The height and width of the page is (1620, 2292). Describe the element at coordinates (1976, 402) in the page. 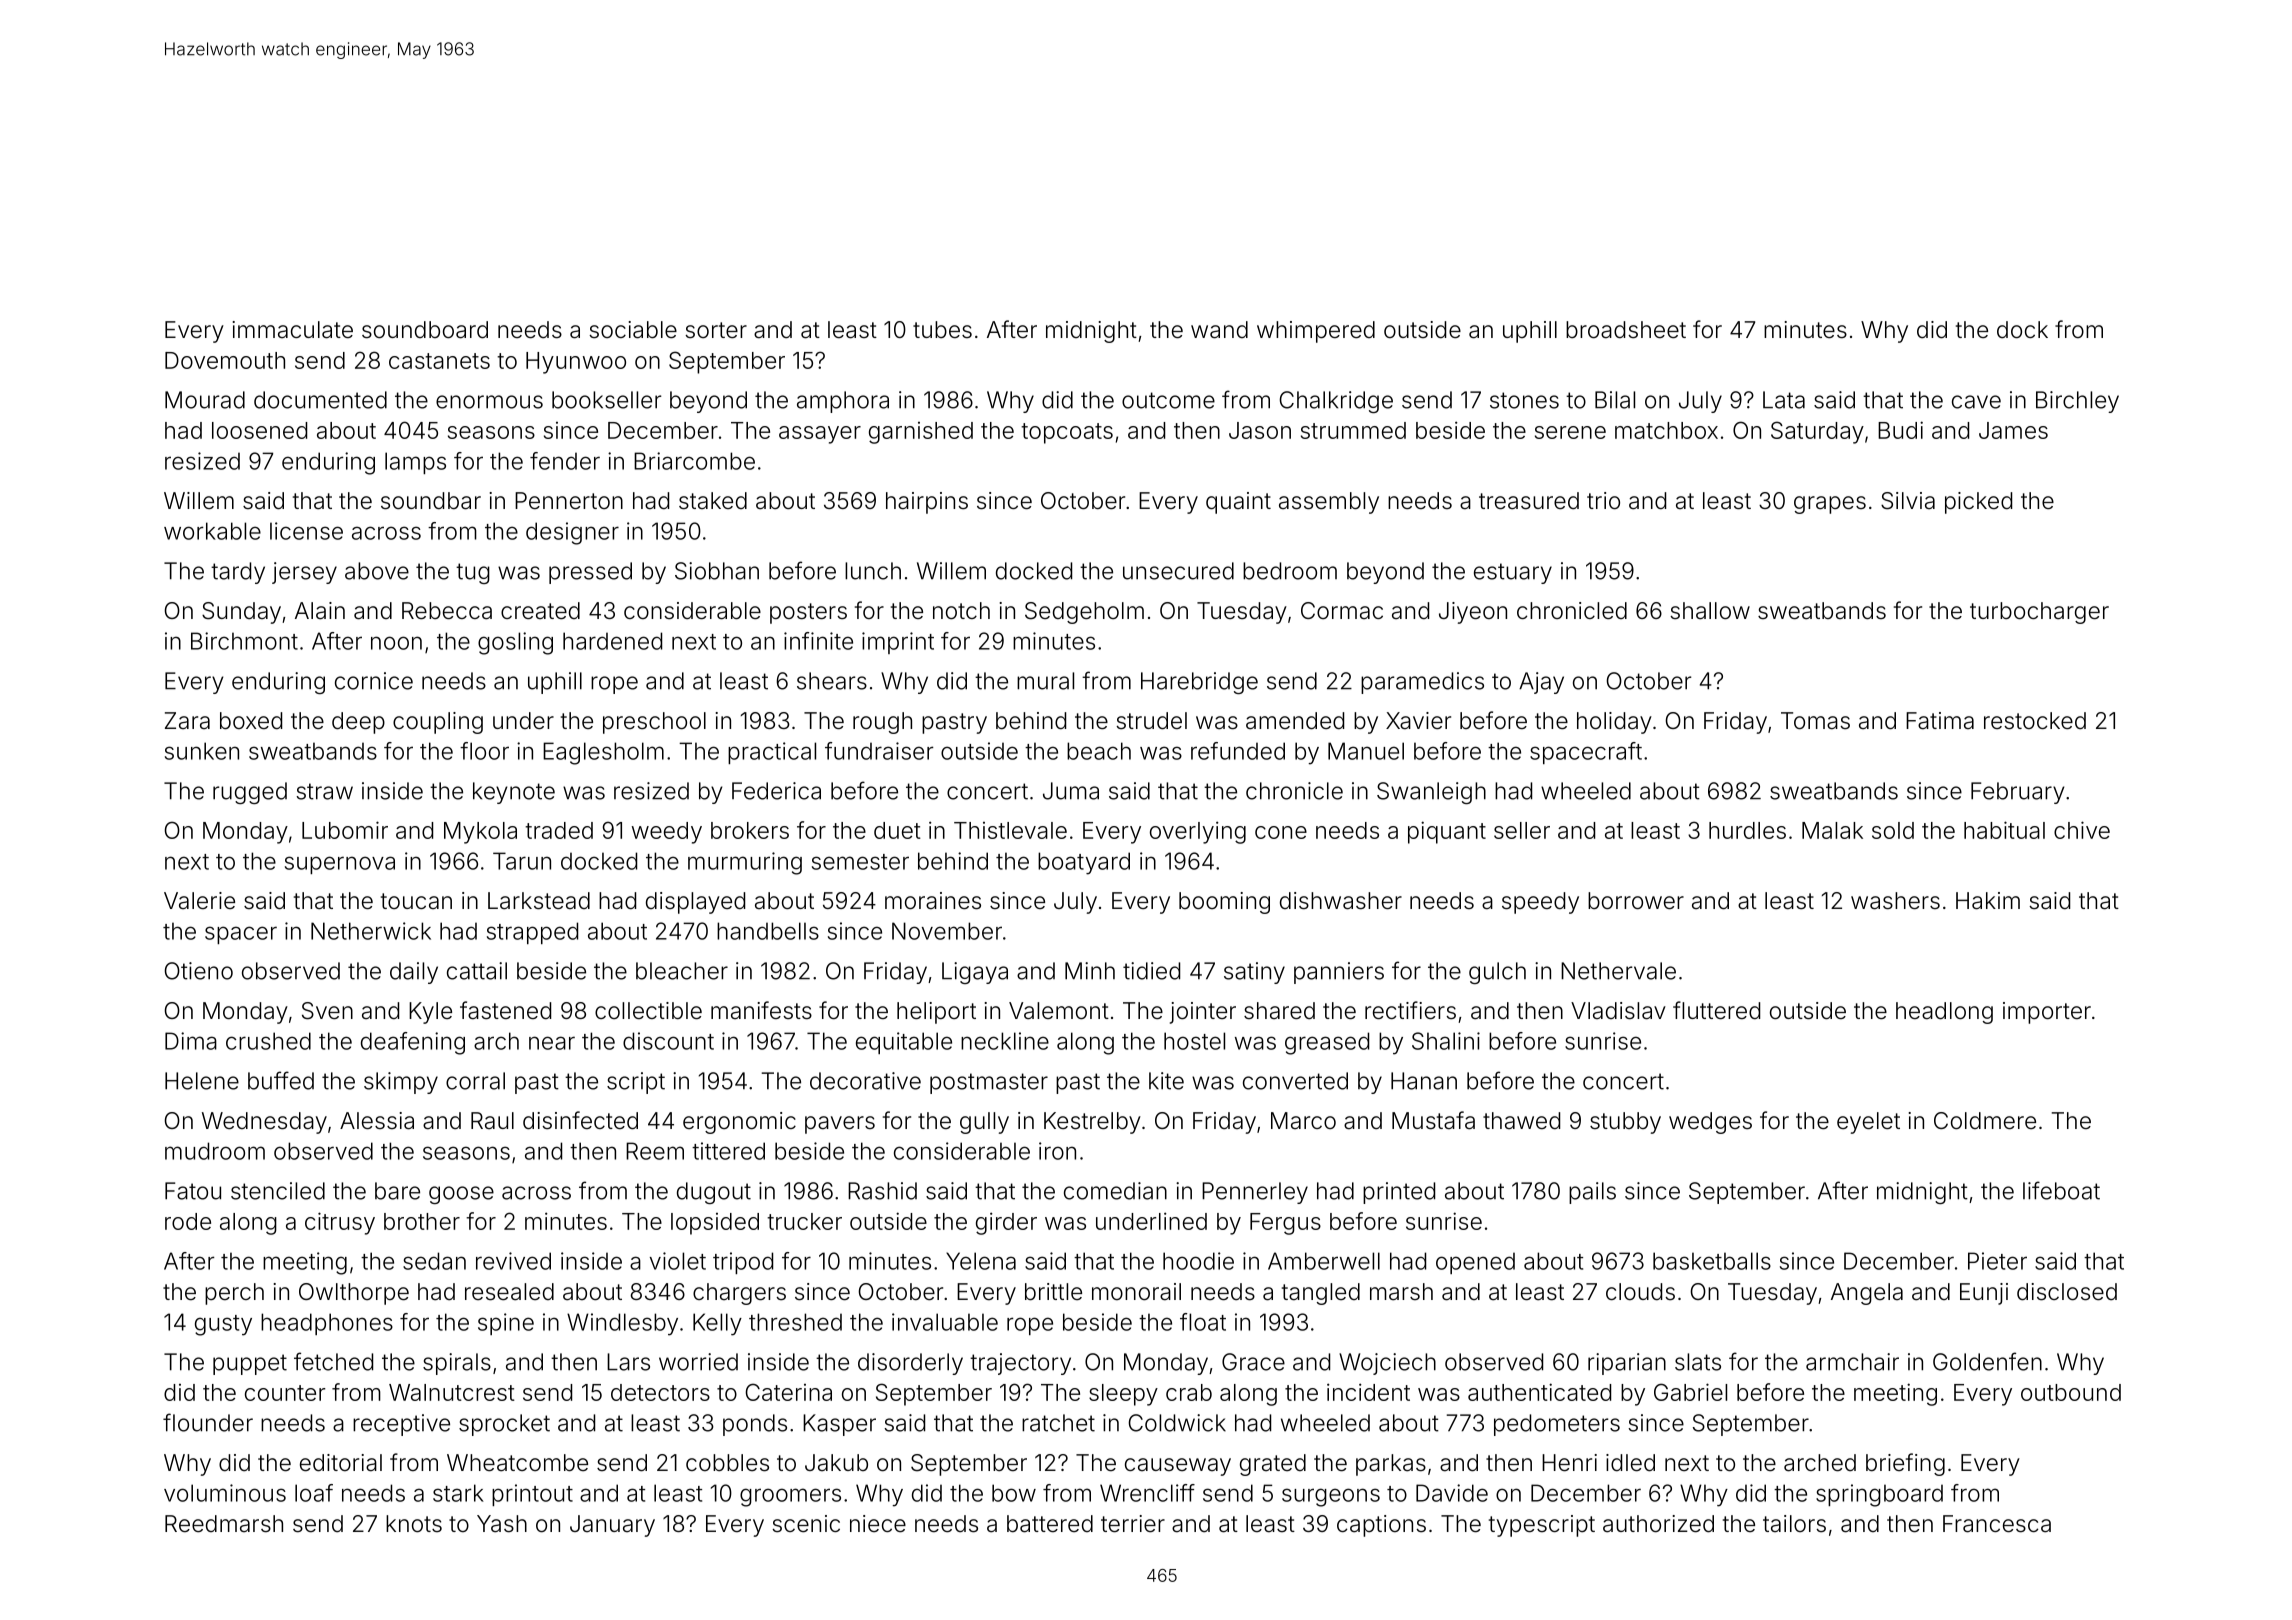

I see `cave` at that location.
